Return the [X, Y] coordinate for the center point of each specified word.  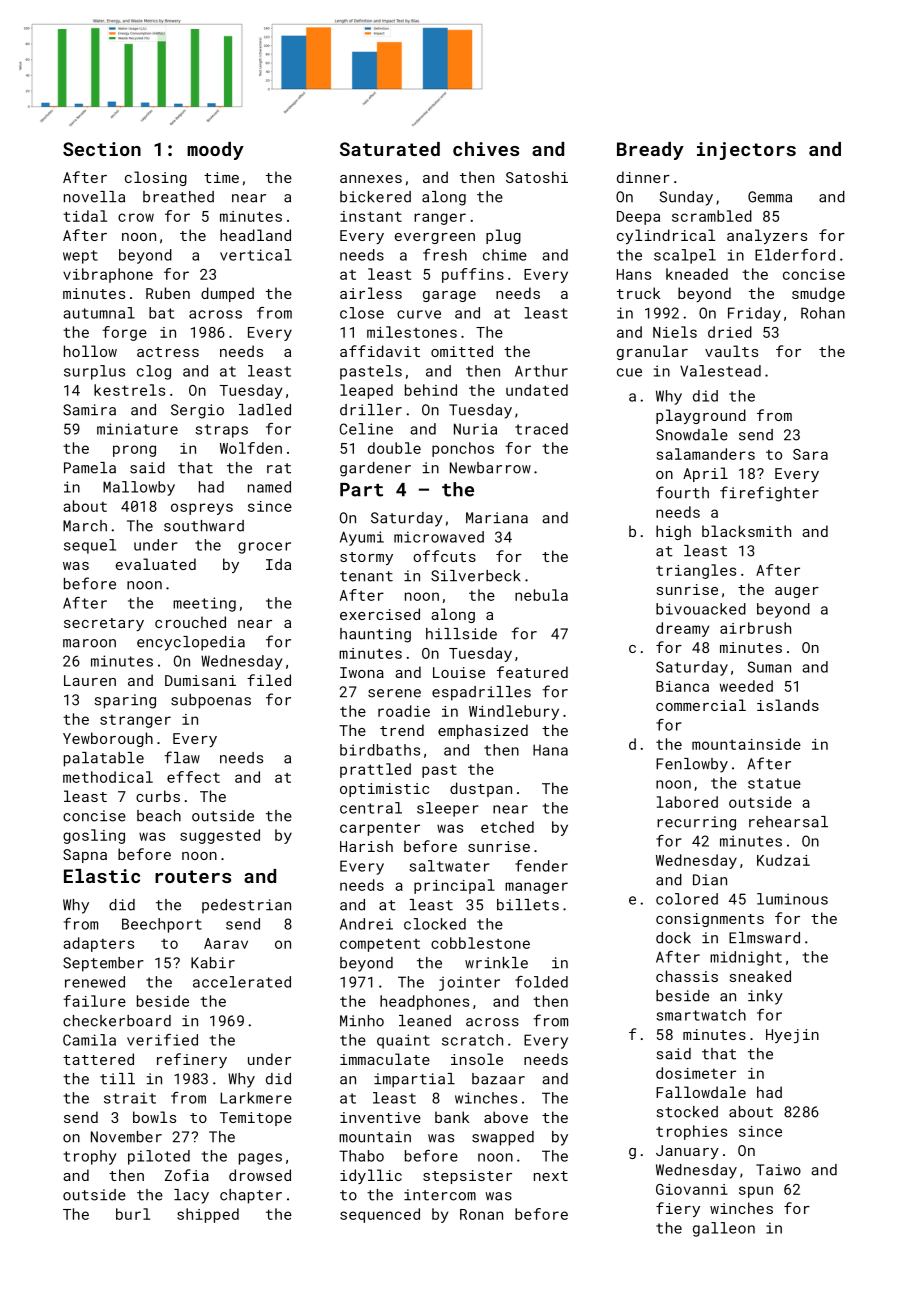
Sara [810, 454]
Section [102, 149]
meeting [204, 604]
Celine [366, 429]
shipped [208, 1215]
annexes [371, 179]
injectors [746, 151]
